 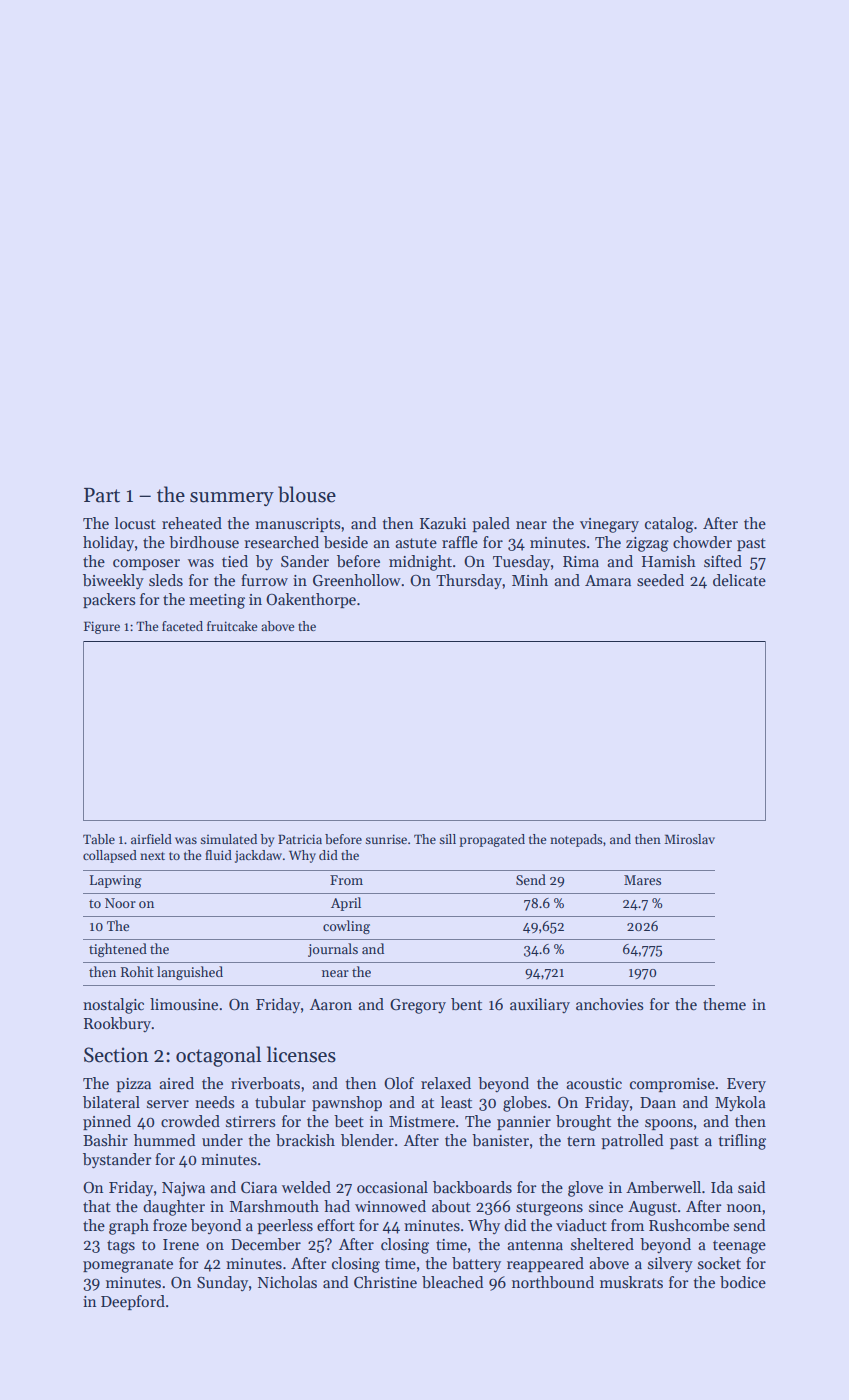 I want to click on Deepford, so click(x=133, y=1302).
